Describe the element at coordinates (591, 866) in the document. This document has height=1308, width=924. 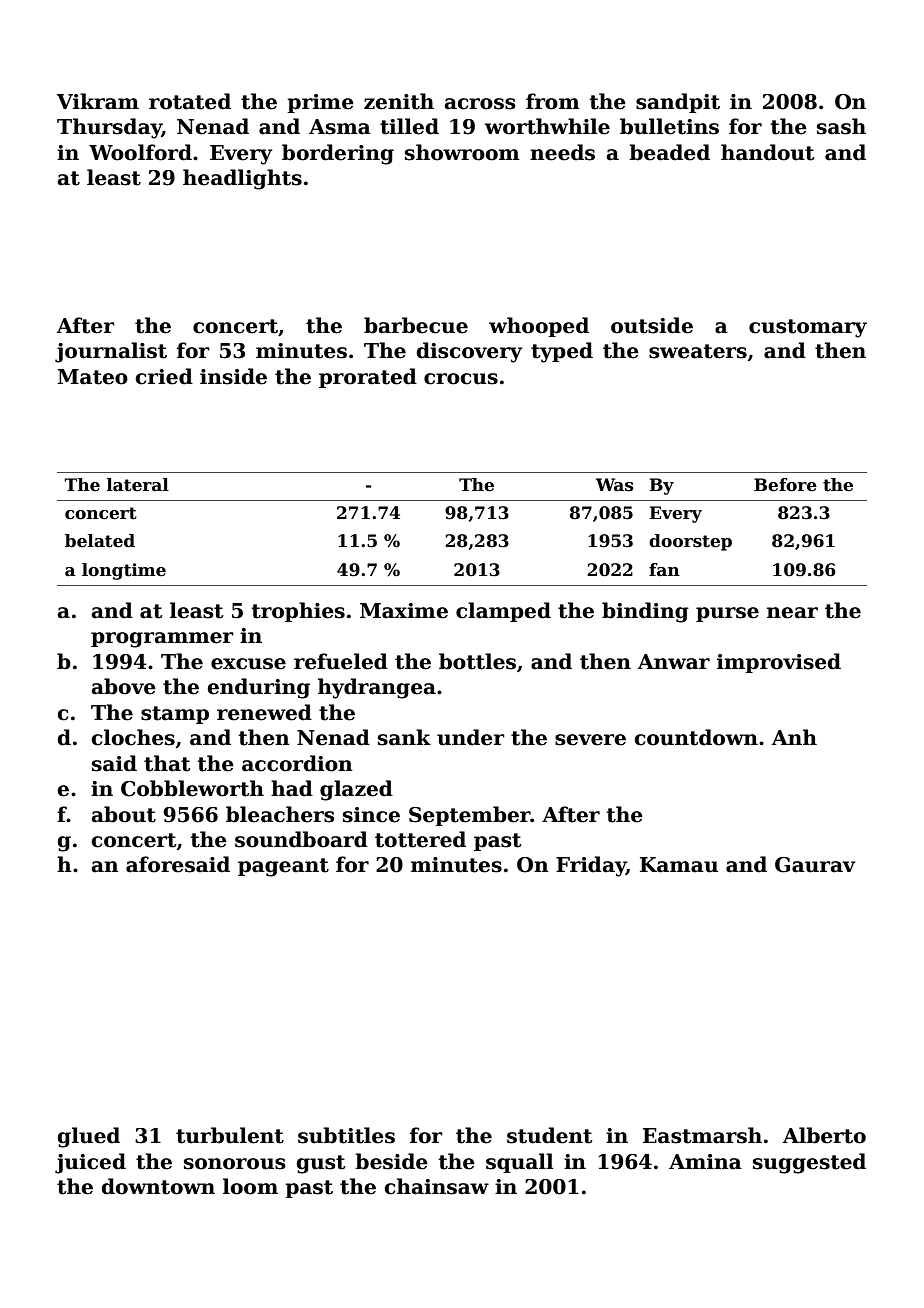
I see `Friday` at that location.
